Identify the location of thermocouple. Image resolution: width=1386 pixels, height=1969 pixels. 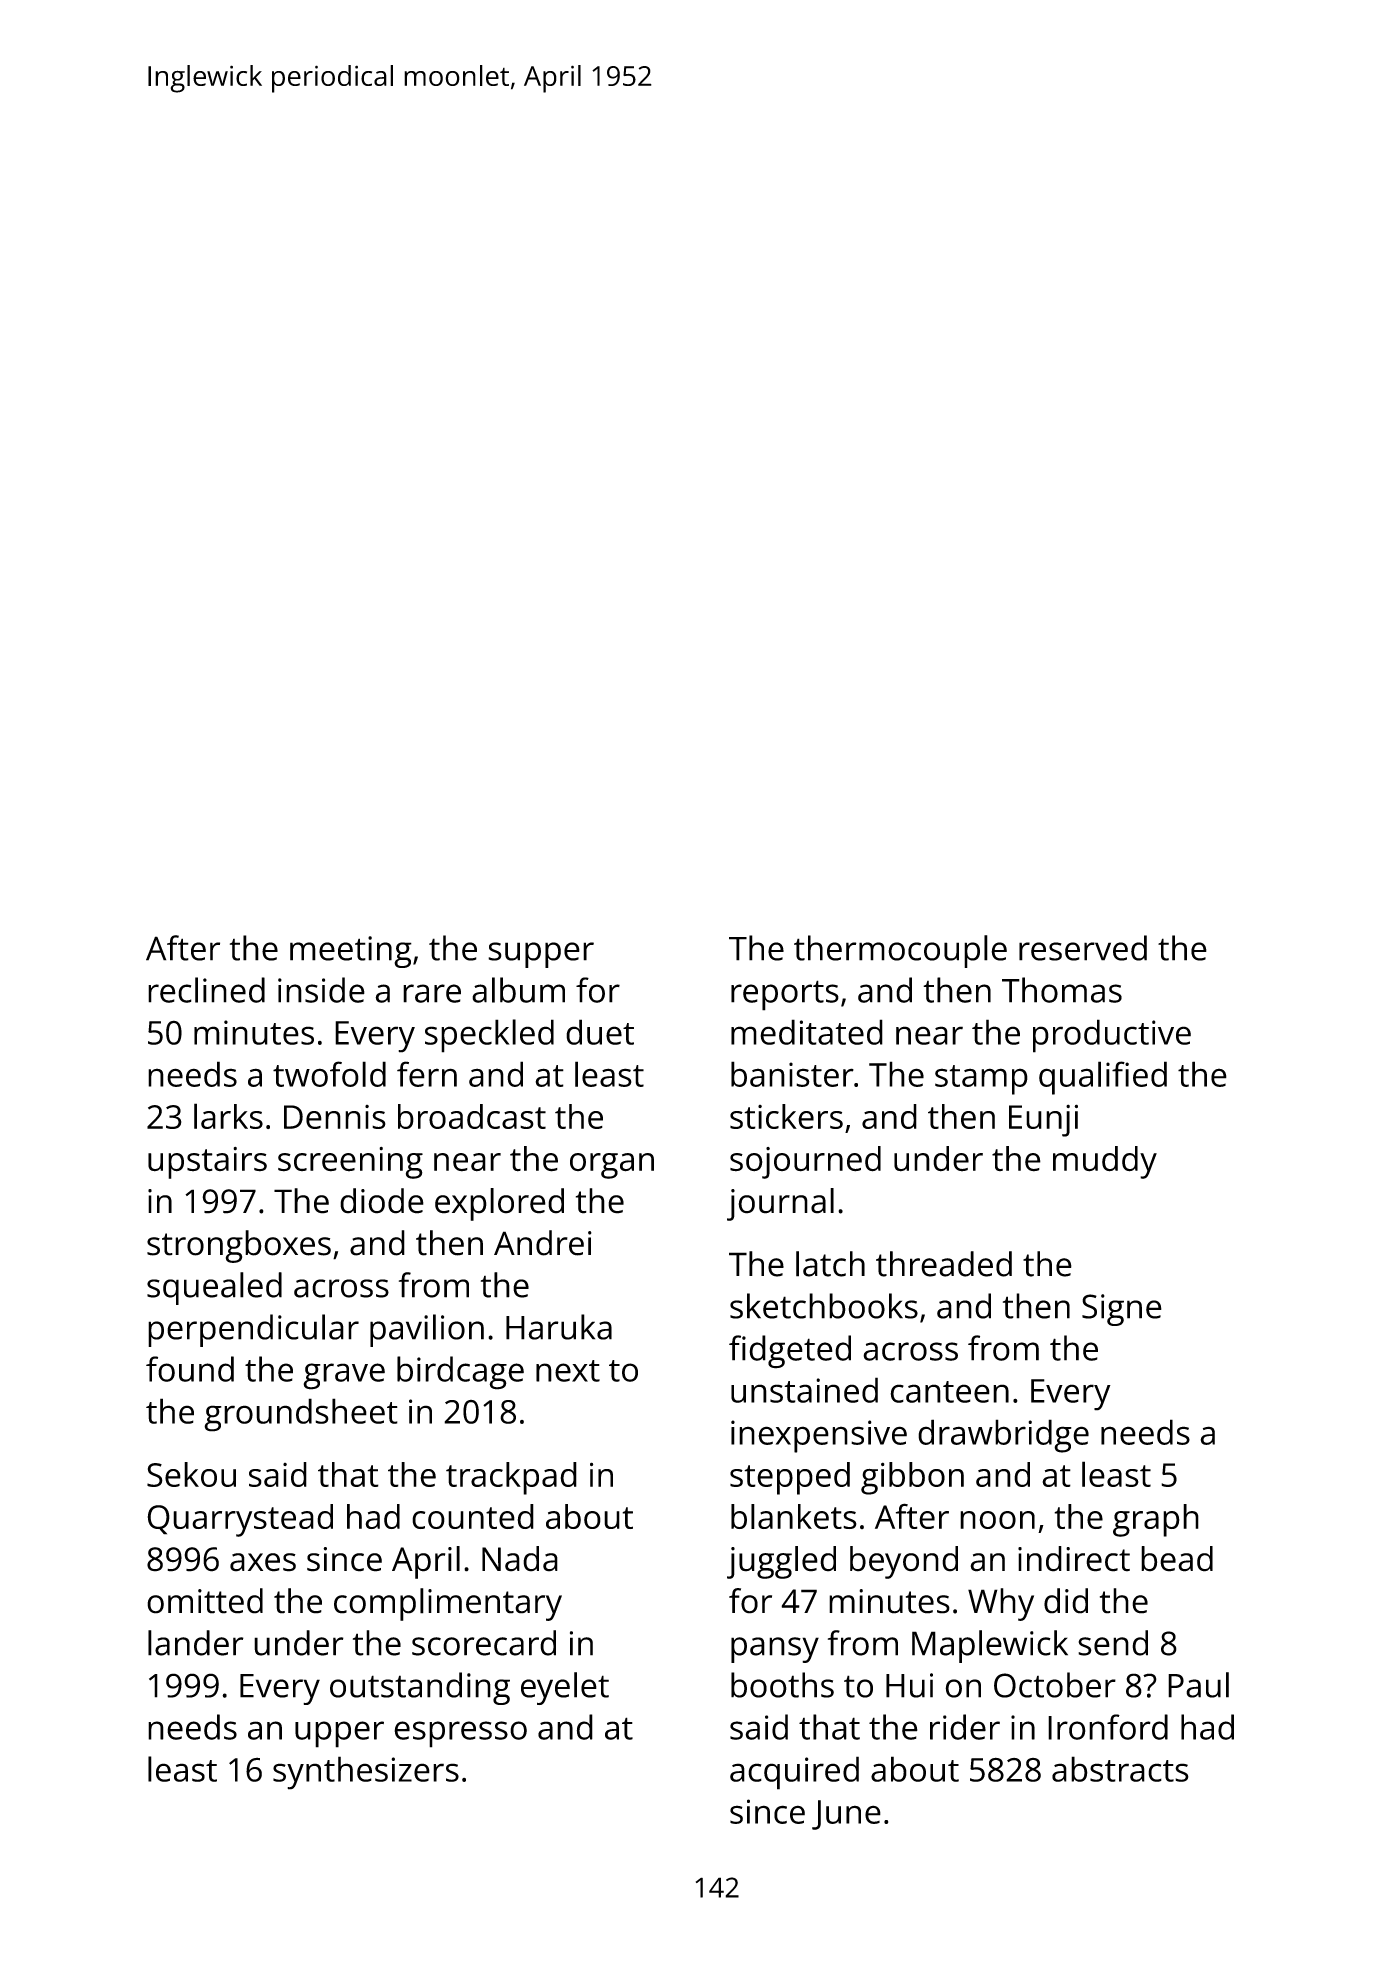
(900, 951).
